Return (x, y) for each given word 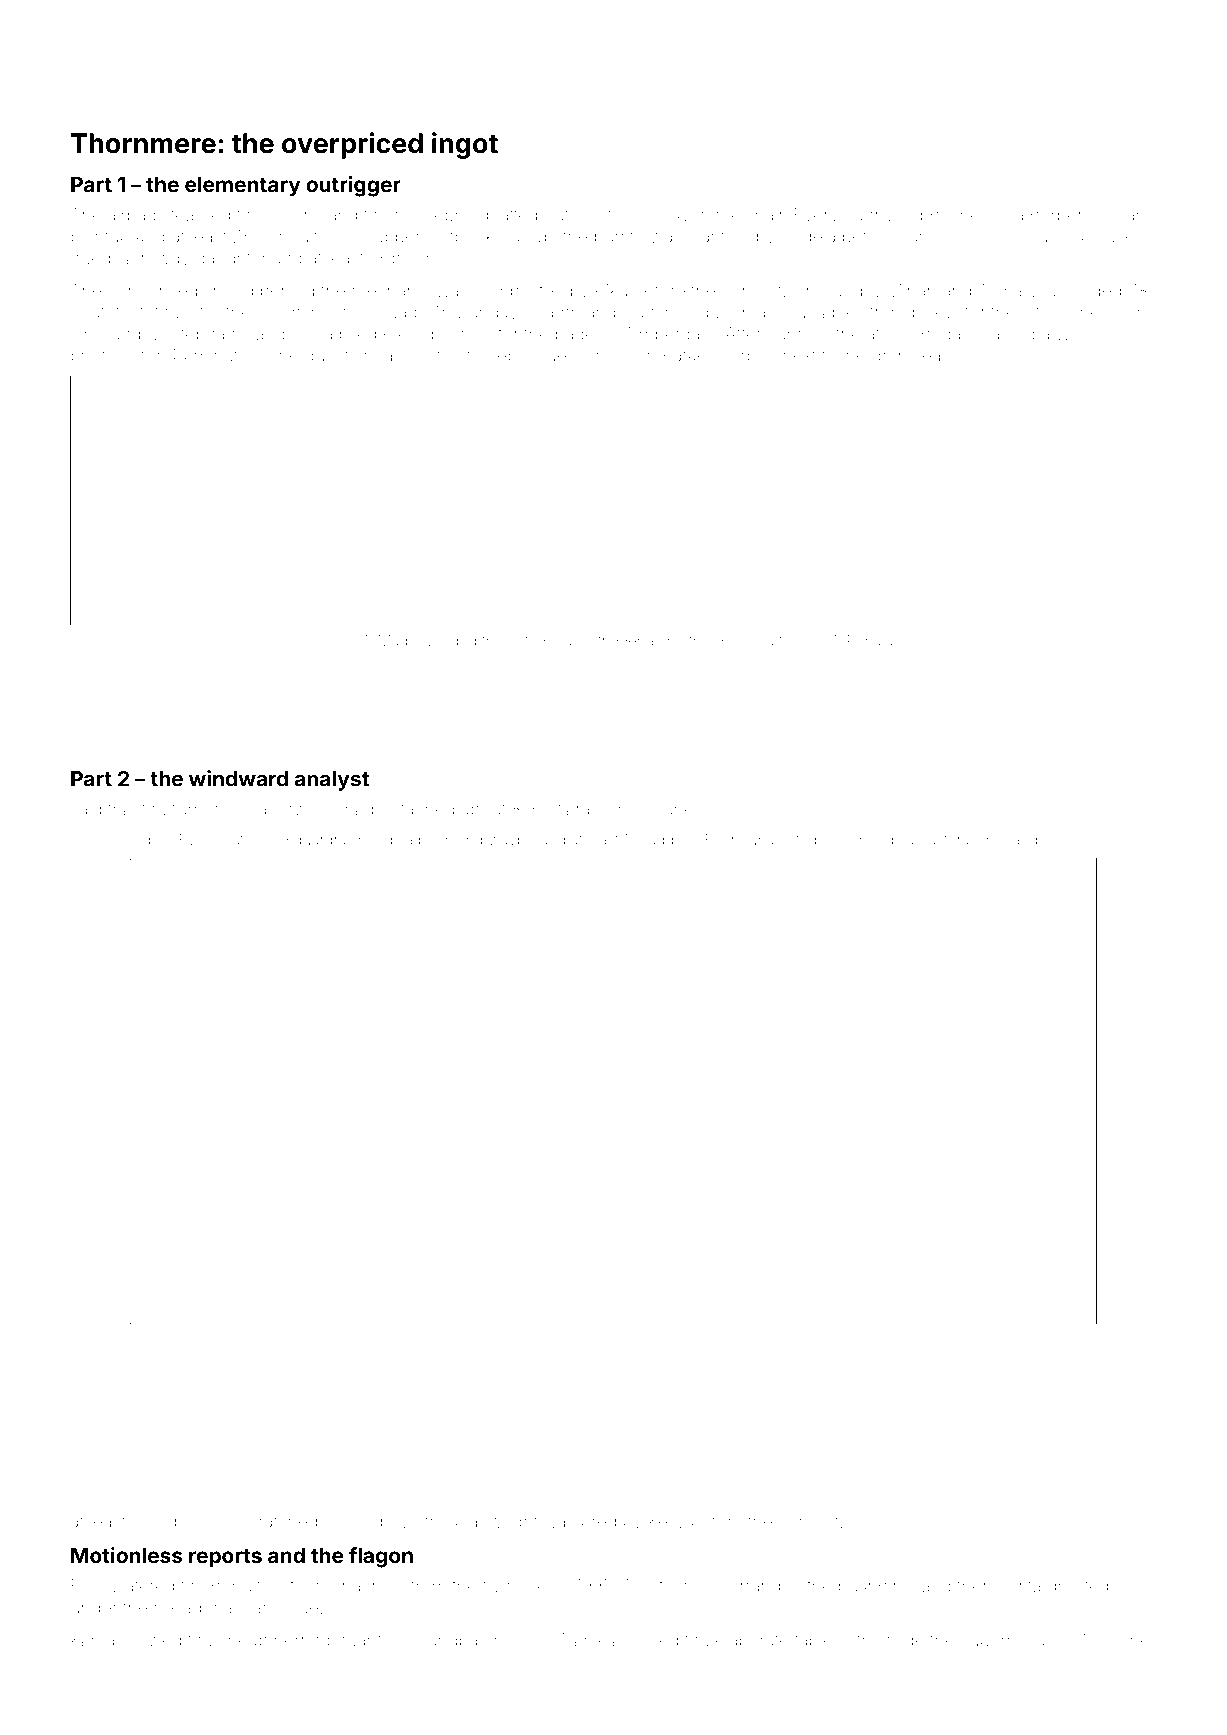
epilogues (536, 357)
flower (683, 1585)
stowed (153, 1640)
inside (901, 1640)
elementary (242, 187)
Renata (870, 641)
